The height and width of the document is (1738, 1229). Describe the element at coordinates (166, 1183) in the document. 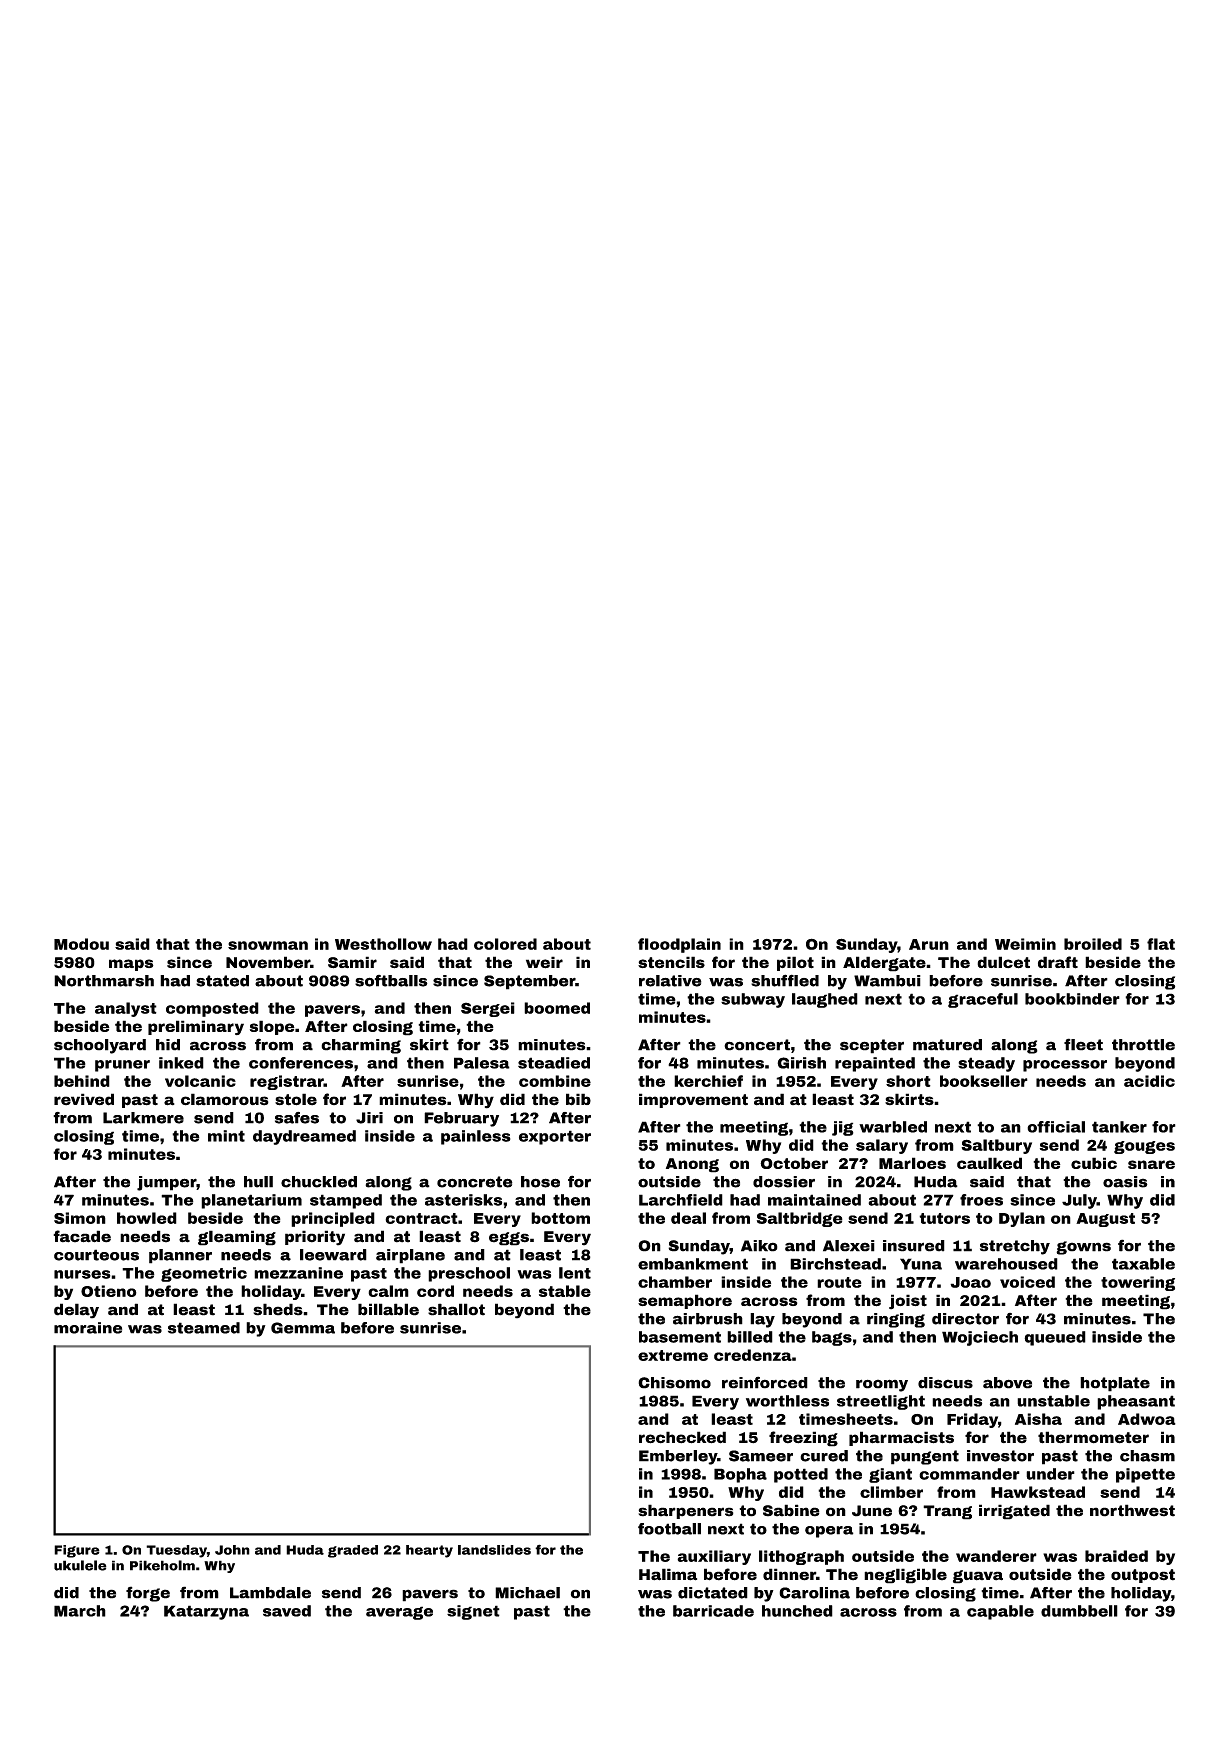

I see `jumper` at that location.
